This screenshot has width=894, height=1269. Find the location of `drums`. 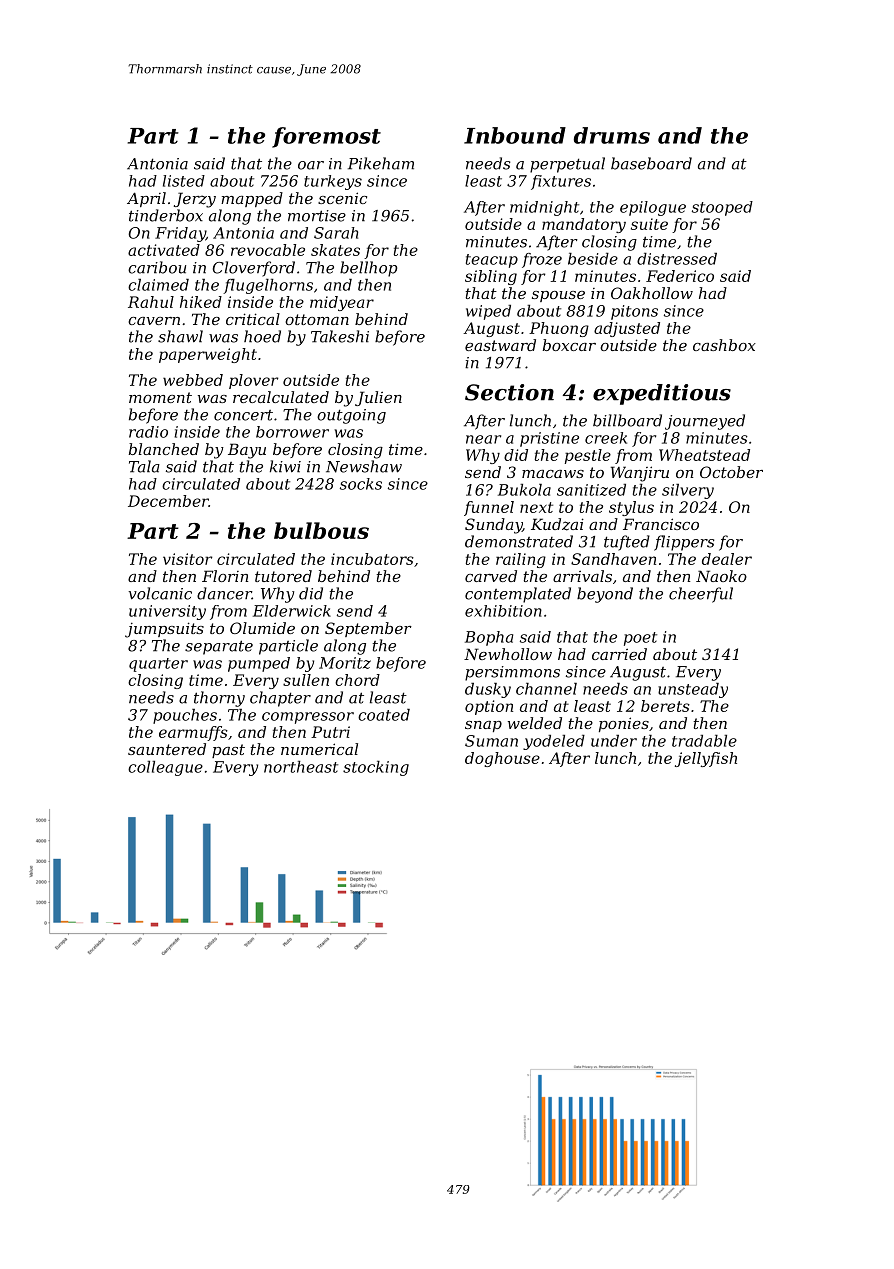

drums is located at coordinates (612, 135).
